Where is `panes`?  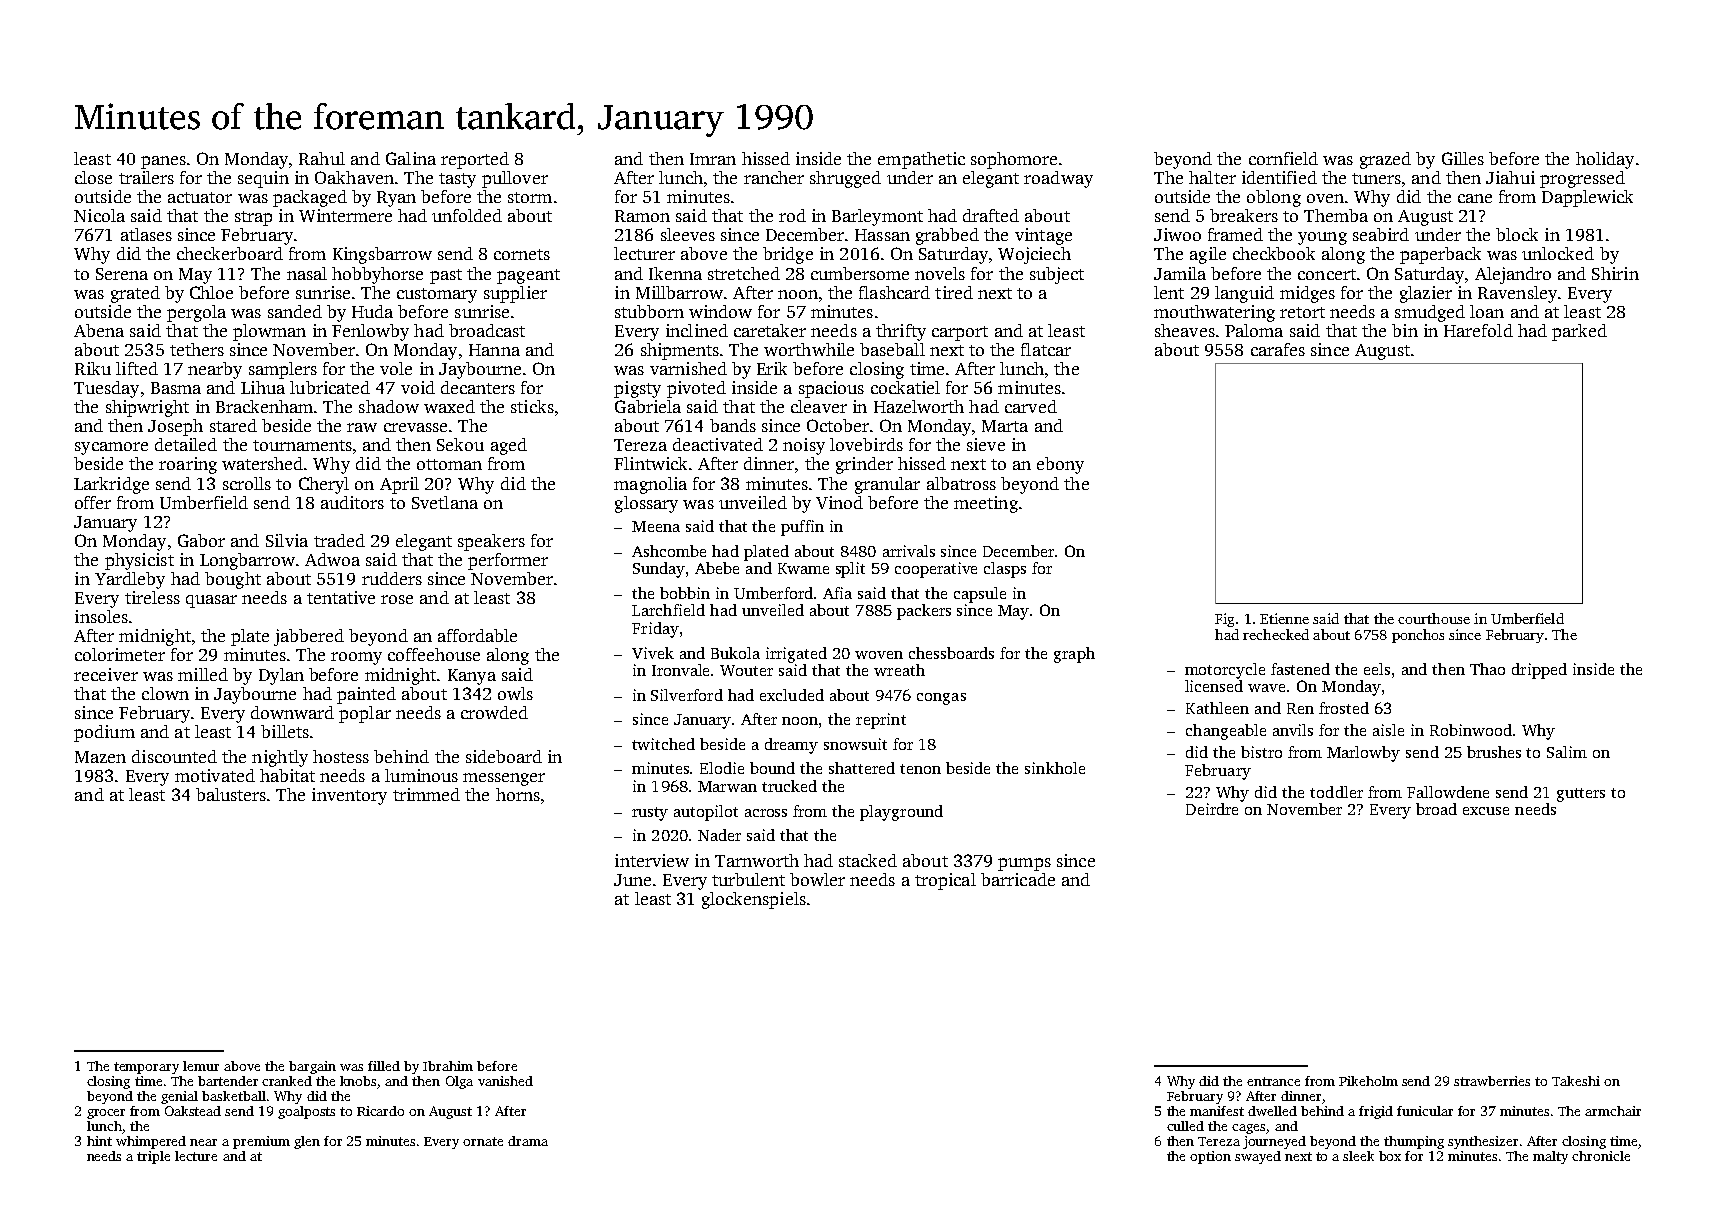
panes is located at coordinates (163, 162).
